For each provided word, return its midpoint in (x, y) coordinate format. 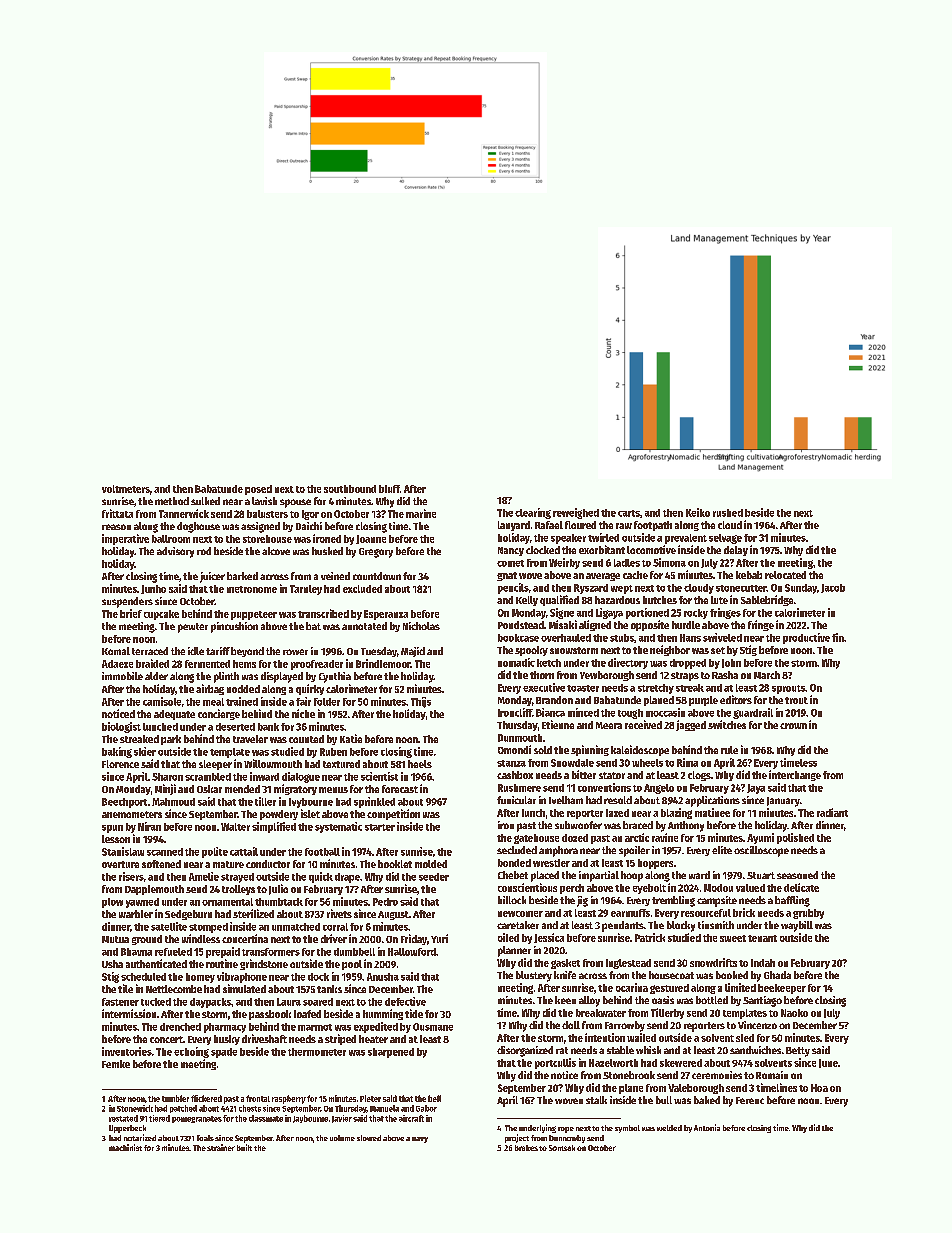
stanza (511, 763)
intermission (129, 1013)
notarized (140, 1137)
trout (796, 700)
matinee (712, 812)
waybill (797, 926)
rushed (728, 513)
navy (420, 1140)
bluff (389, 489)
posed (258, 490)
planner (514, 951)
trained (242, 701)
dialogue (301, 777)
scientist (379, 776)
